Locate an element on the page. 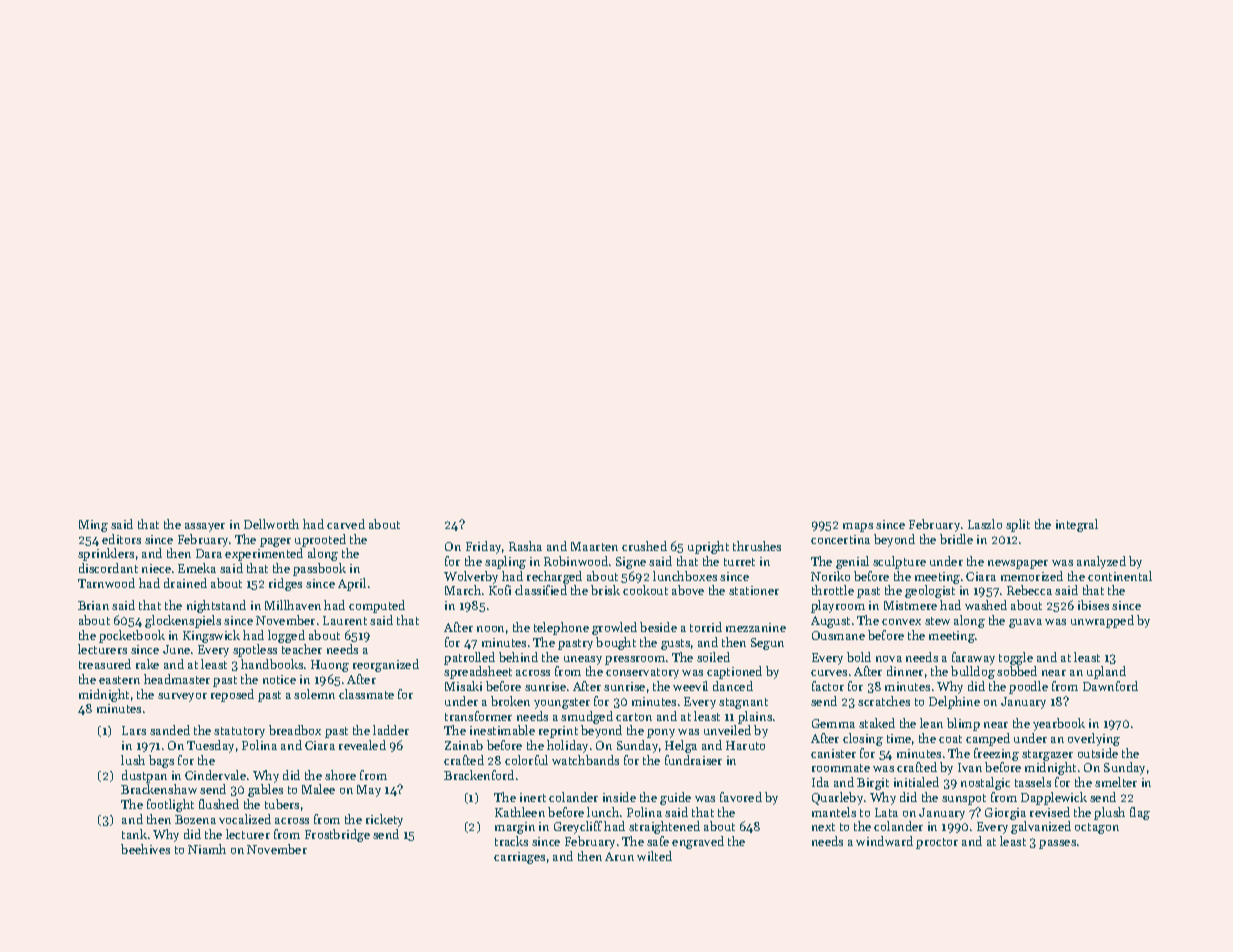 The width and height of the document is (1233, 952). telephone is located at coordinates (561, 628).
